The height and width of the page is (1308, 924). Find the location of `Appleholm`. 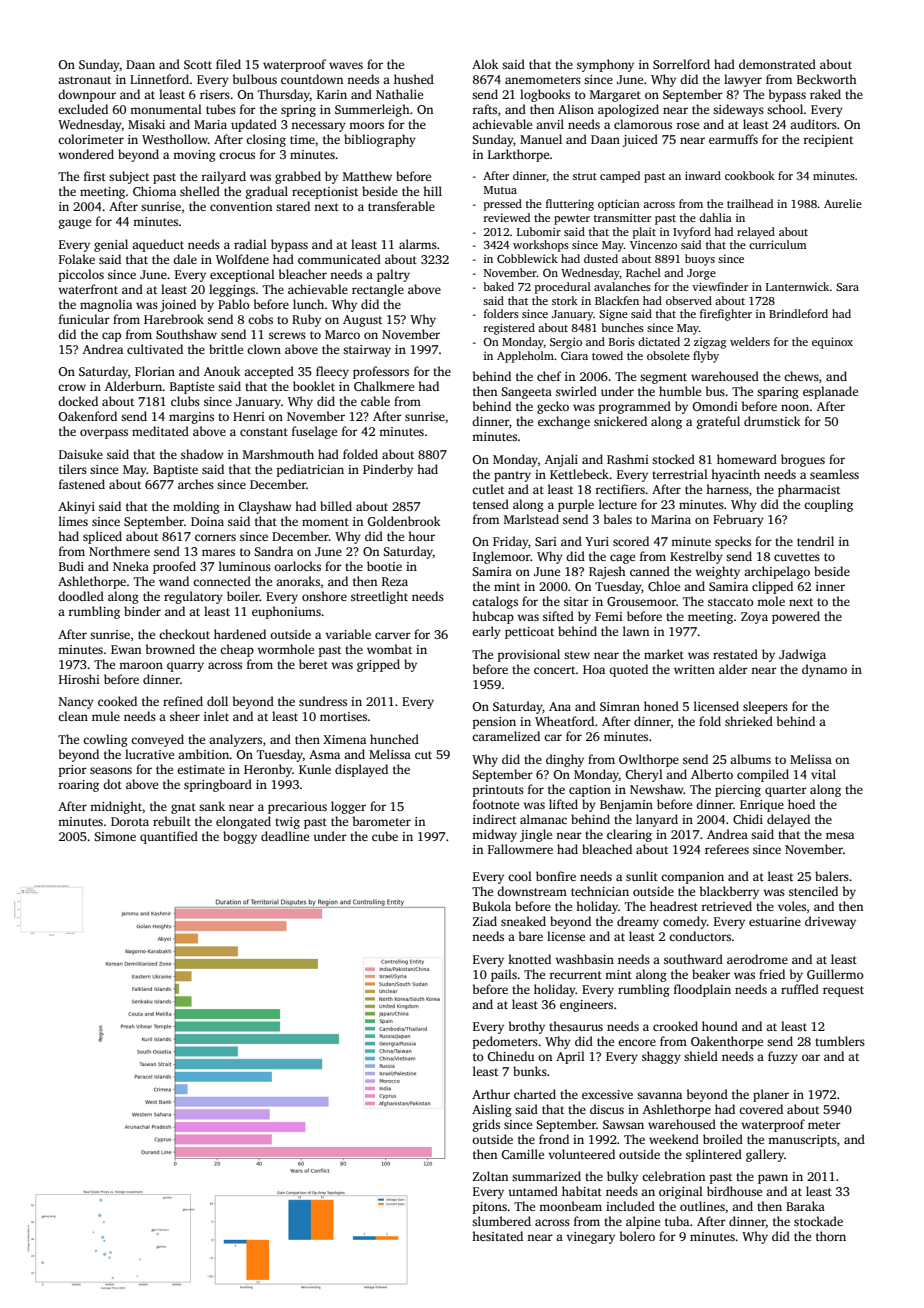

Appleholm is located at coordinates (525, 357).
